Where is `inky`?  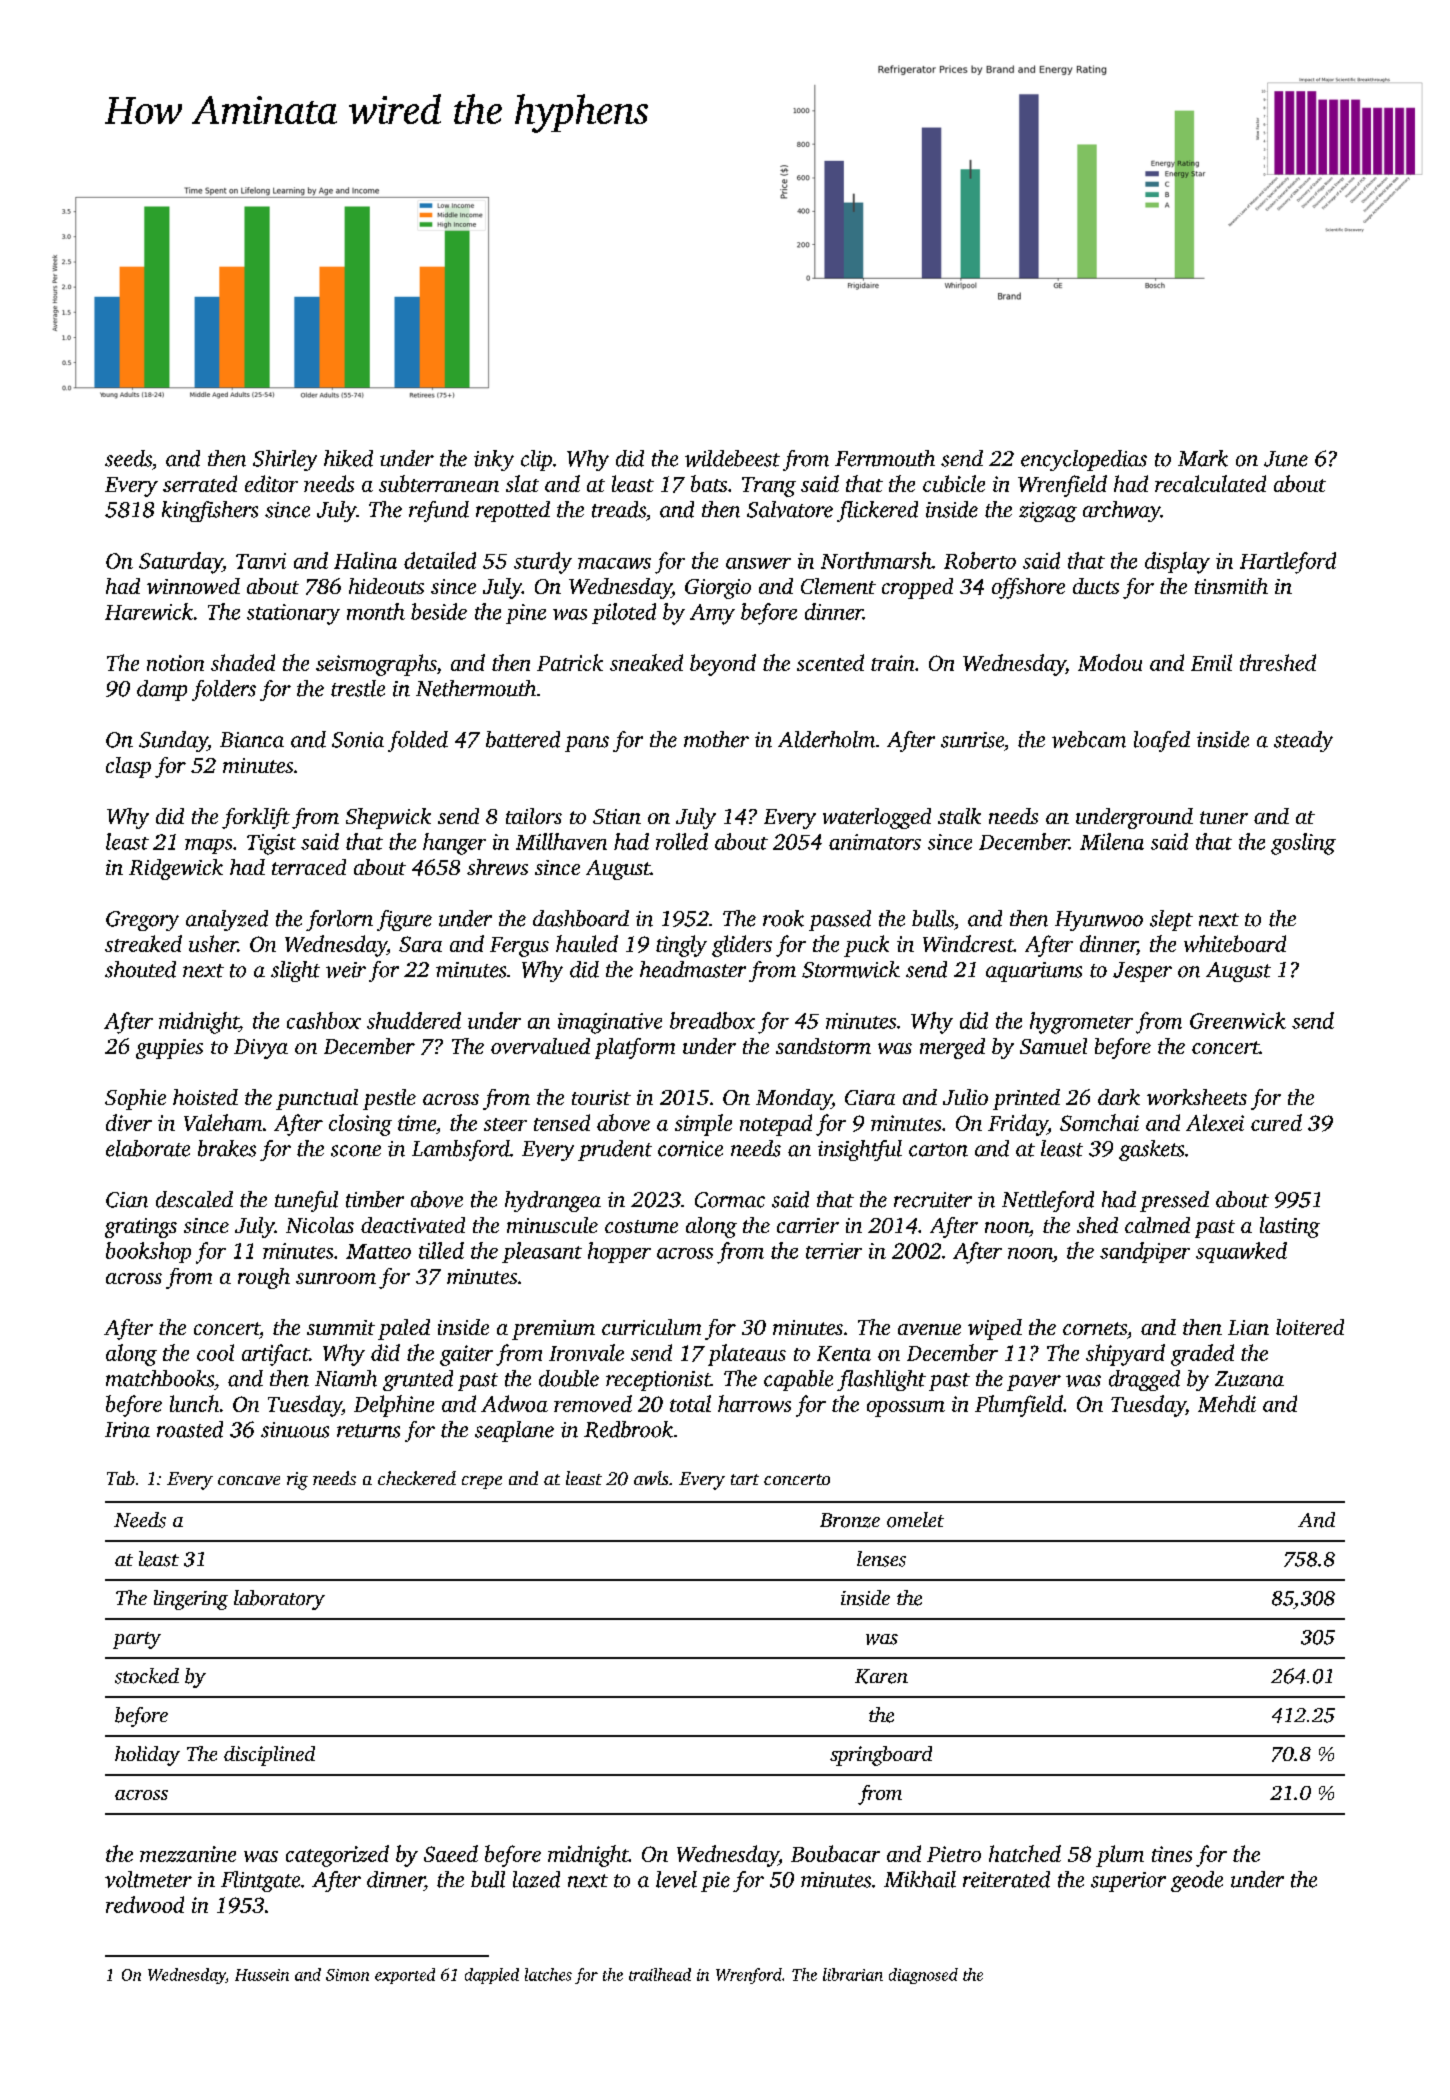 inky is located at coordinates (494, 460).
